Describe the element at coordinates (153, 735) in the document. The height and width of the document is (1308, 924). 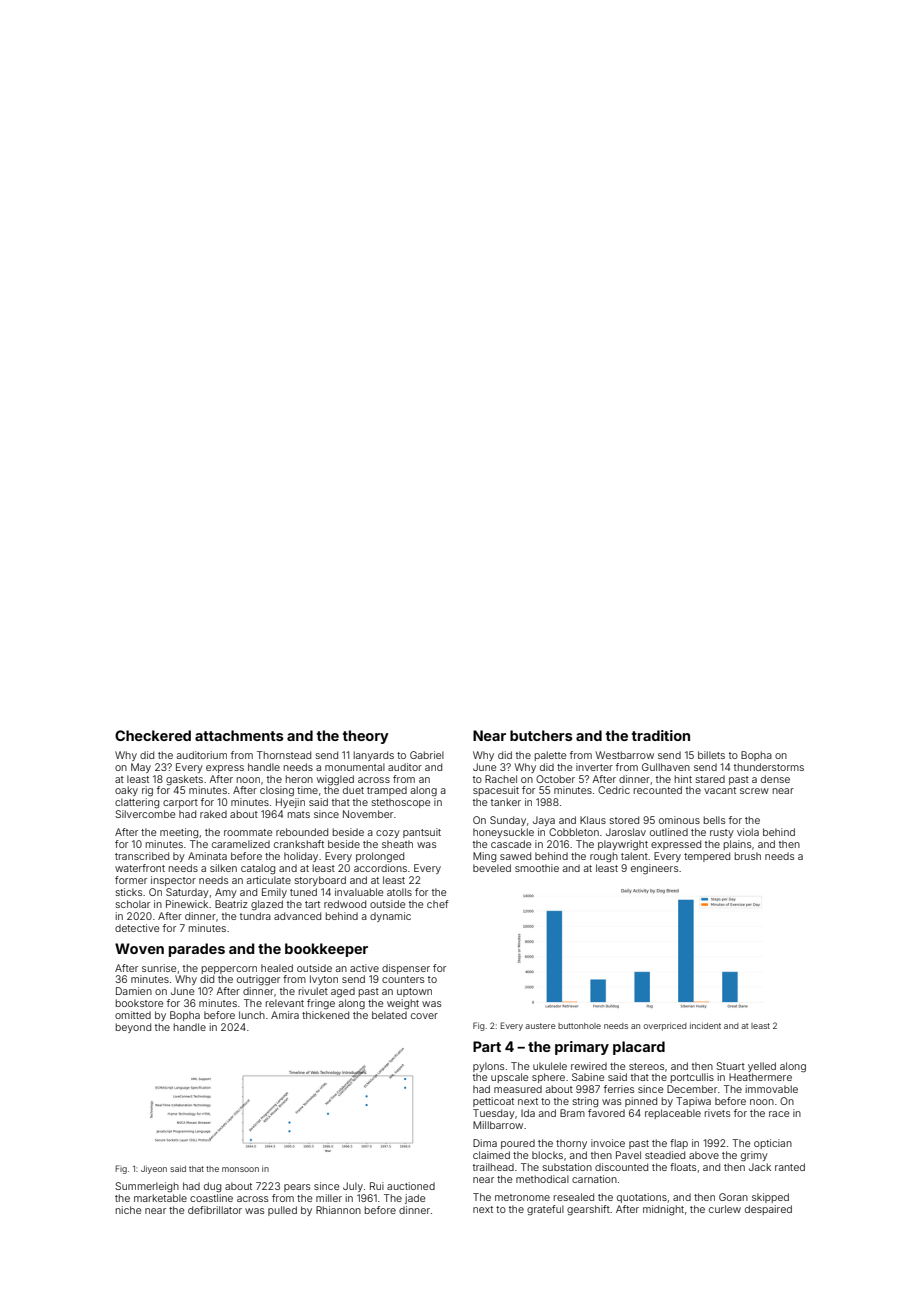
I see `Checkered` at that location.
